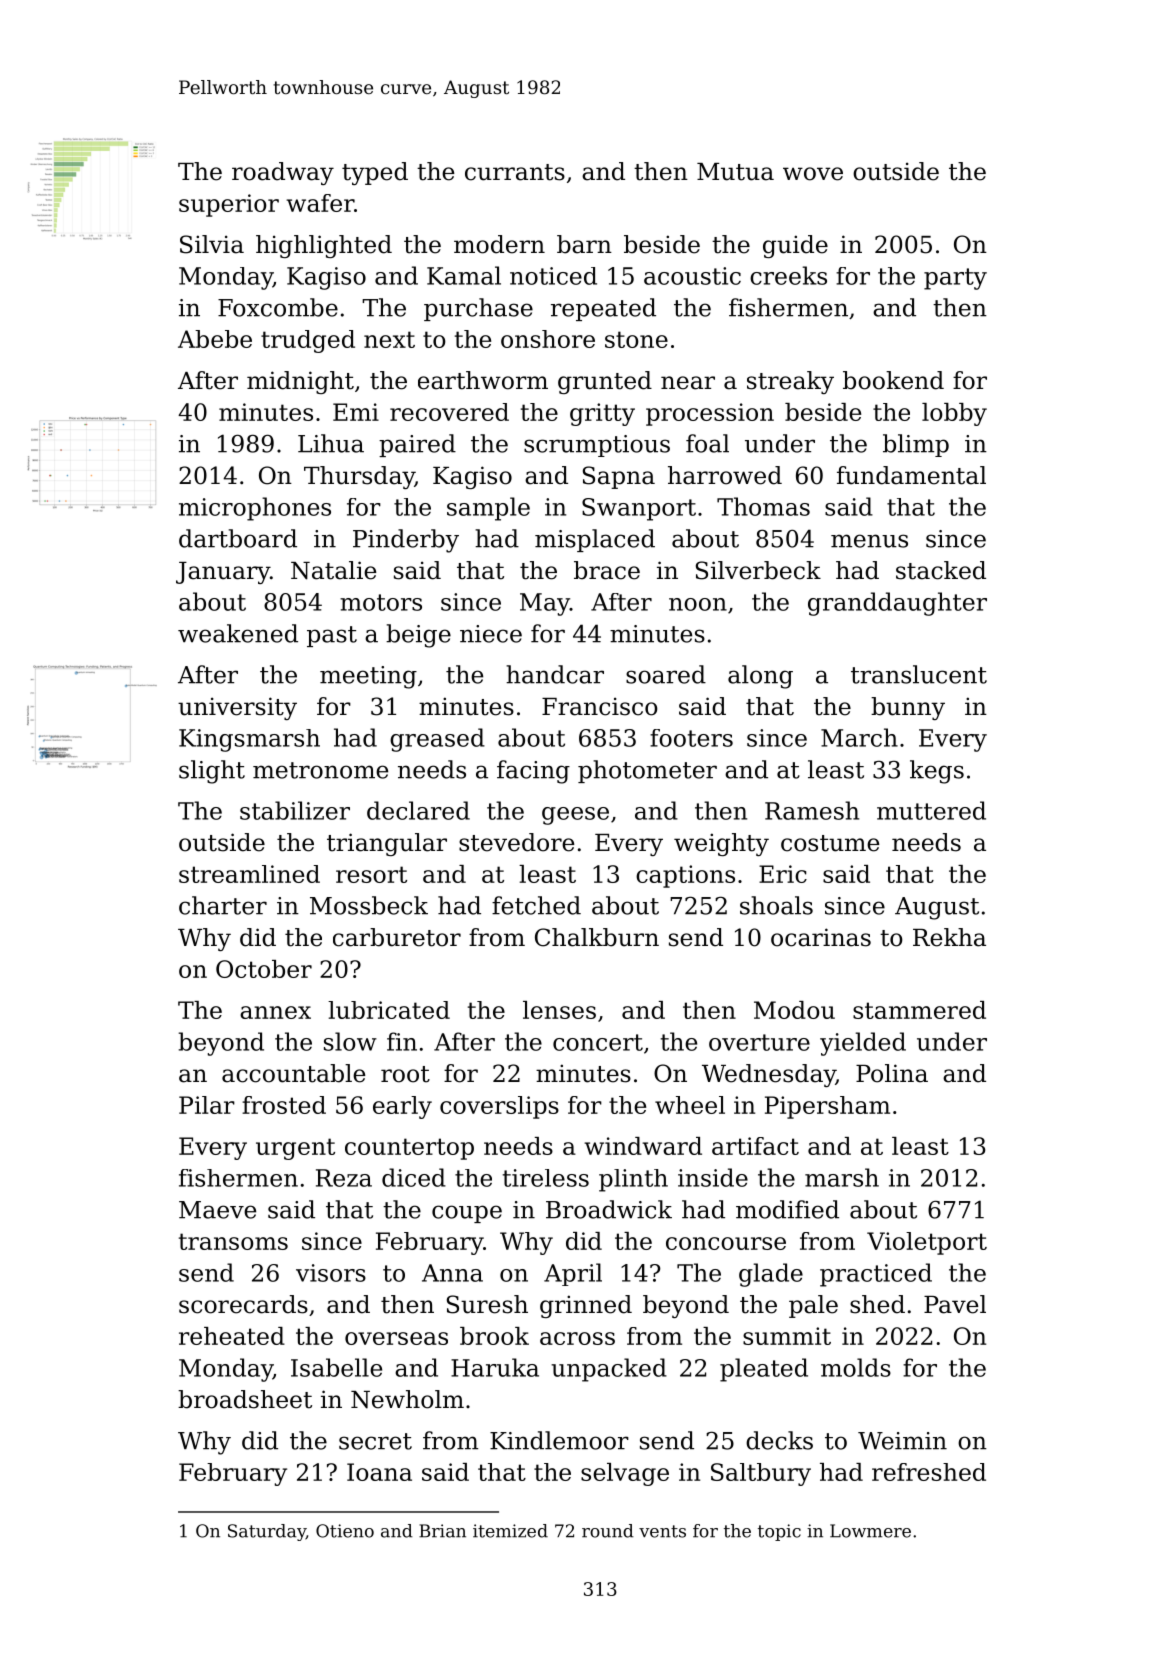  Describe the element at coordinates (212, 244) in the page. I see `Silvia` at that location.
